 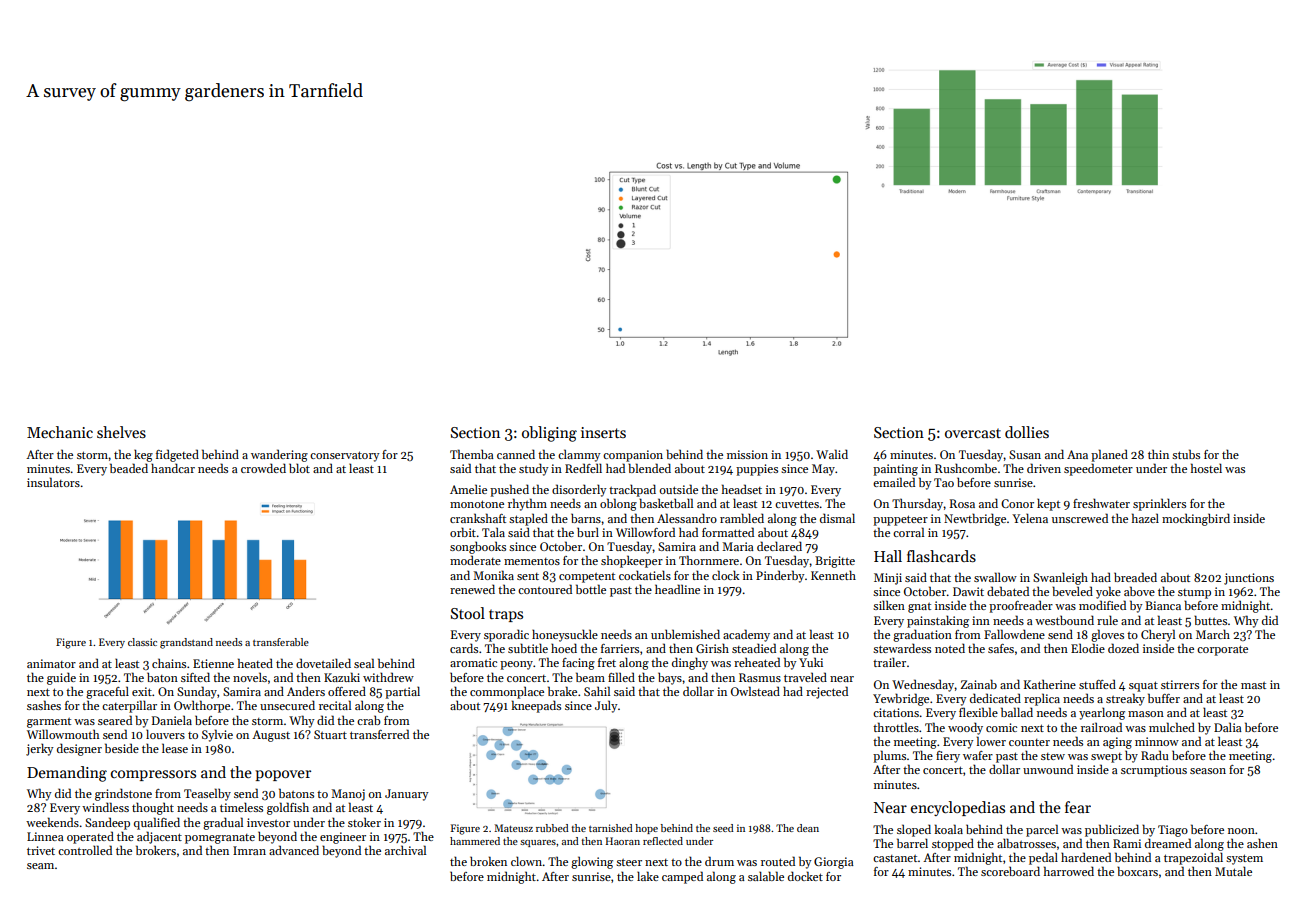 I want to click on handcar, so click(x=173, y=468).
